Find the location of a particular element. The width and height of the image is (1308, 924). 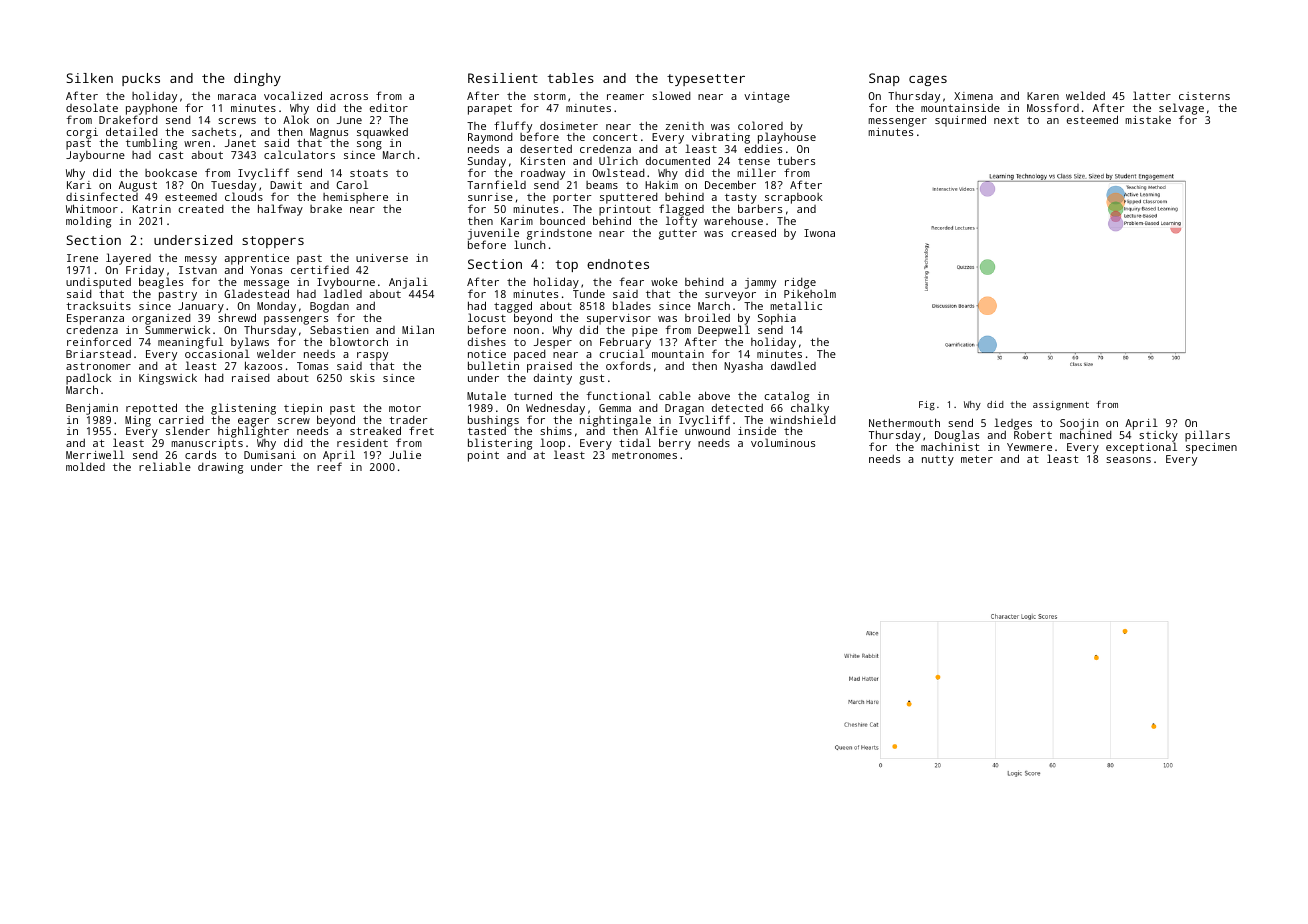

Iwona is located at coordinates (819, 233).
